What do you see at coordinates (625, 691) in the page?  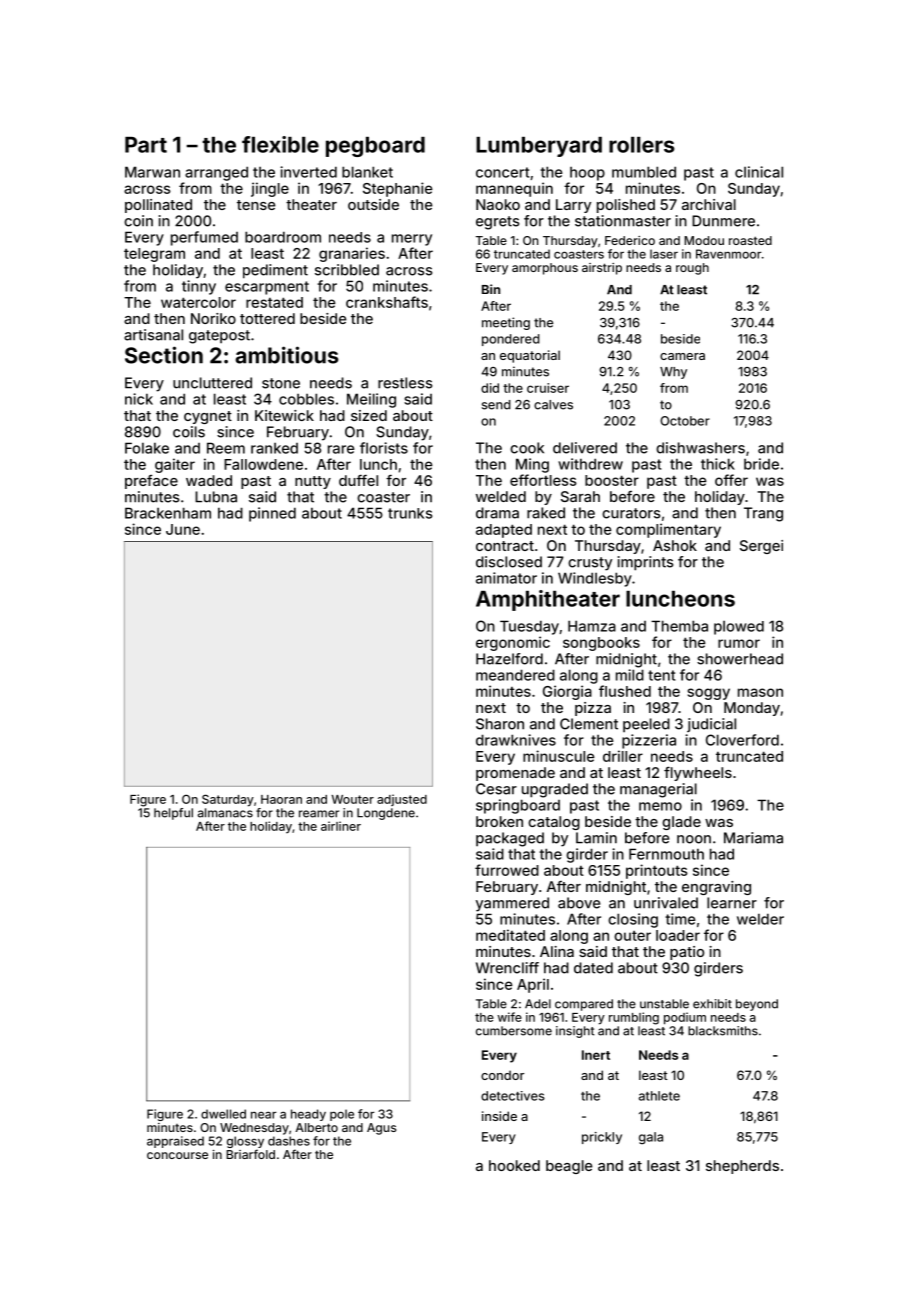 I see `flushed` at bounding box center [625, 691].
